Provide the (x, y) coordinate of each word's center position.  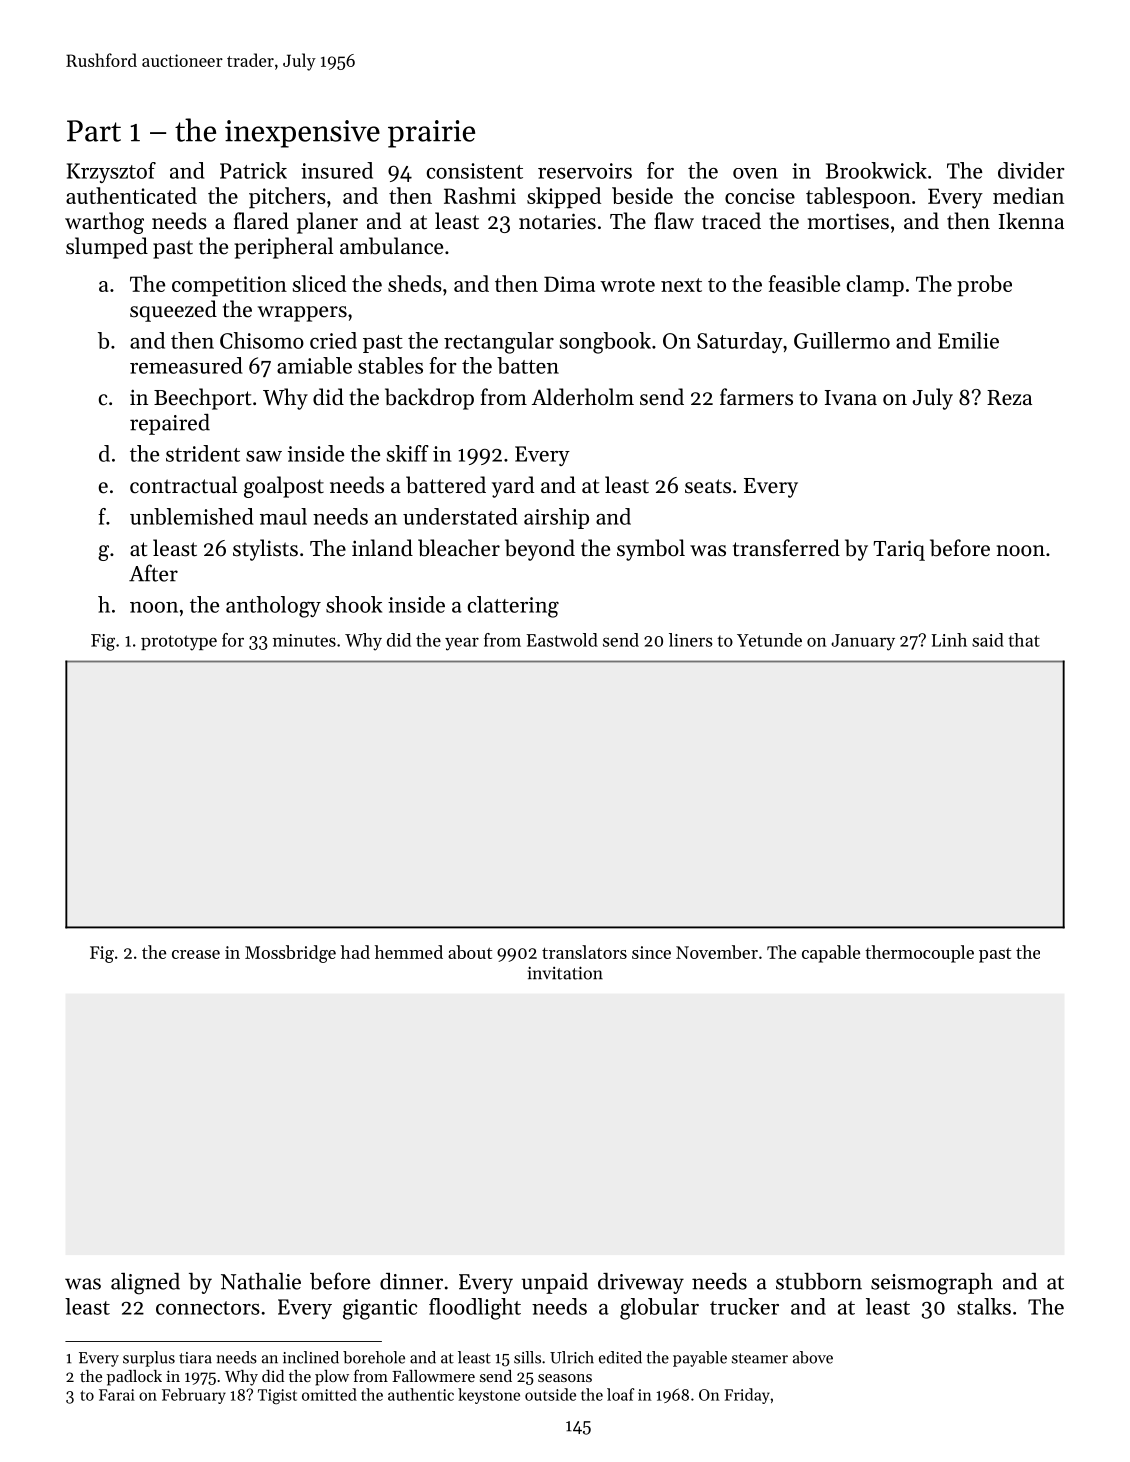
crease (196, 954)
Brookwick (876, 170)
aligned (145, 1284)
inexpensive (302, 134)
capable (831, 954)
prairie (431, 134)
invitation (565, 973)
